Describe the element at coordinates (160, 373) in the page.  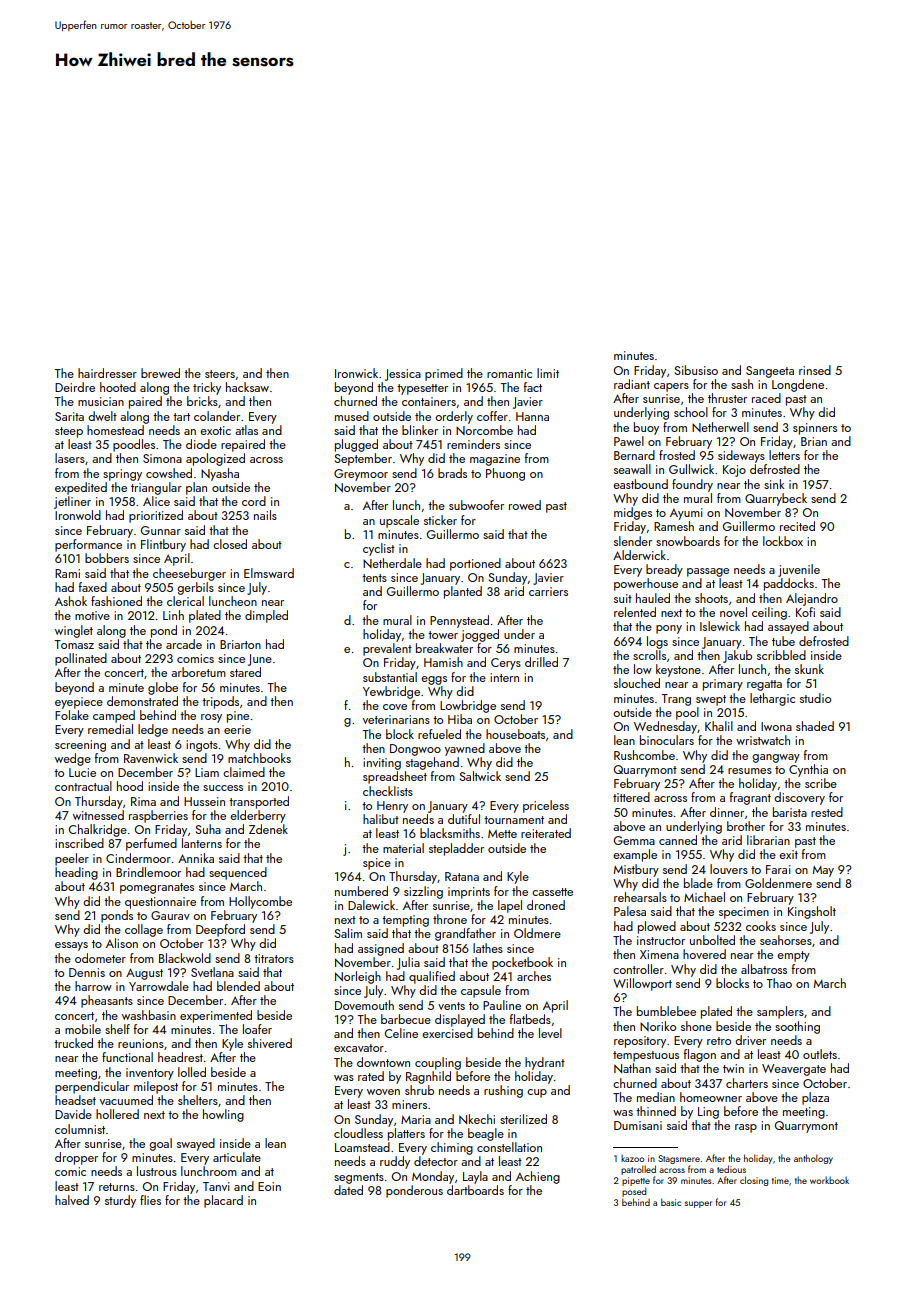
I see `brewed` at that location.
